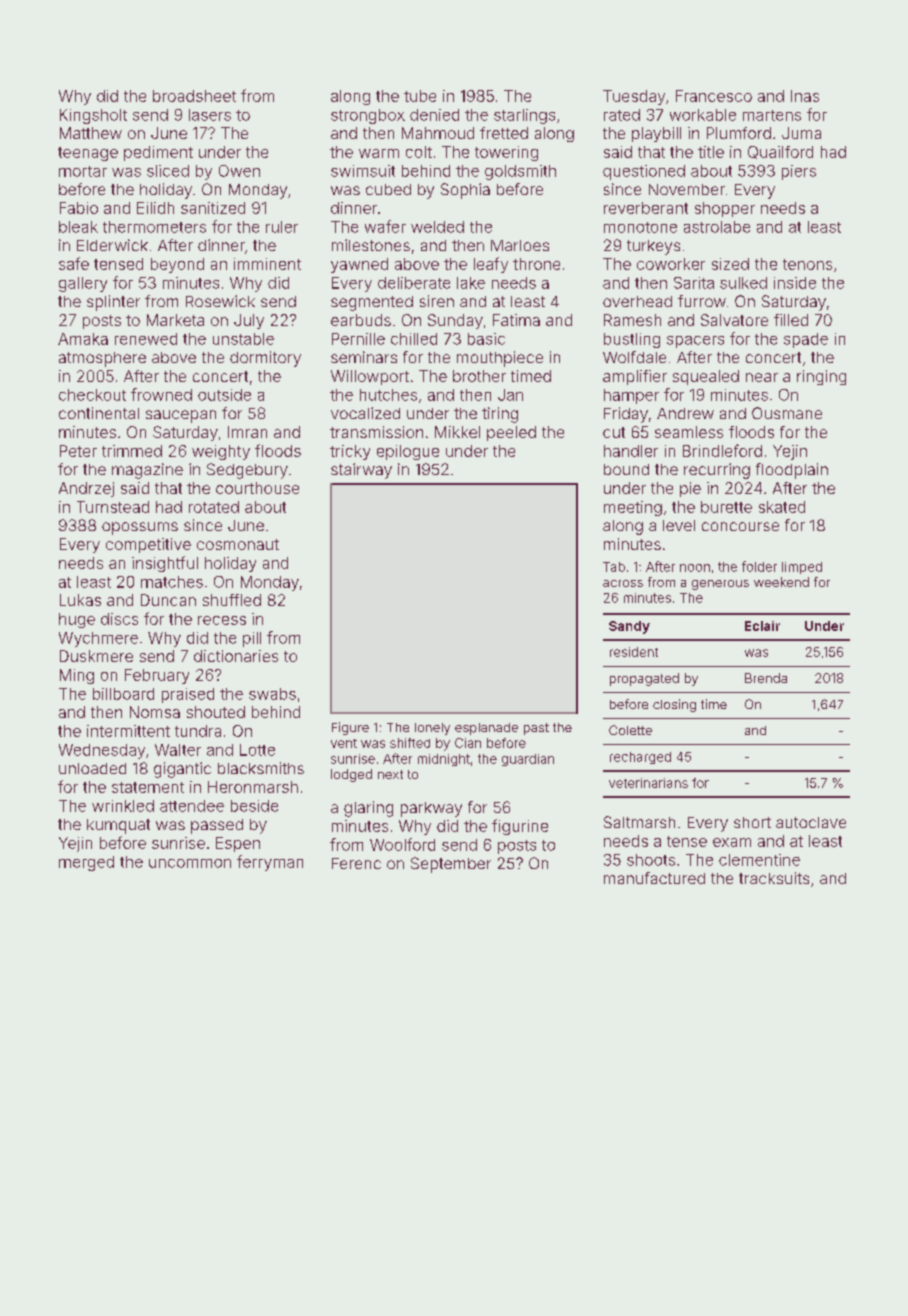  I want to click on Inas, so click(805, 96).
